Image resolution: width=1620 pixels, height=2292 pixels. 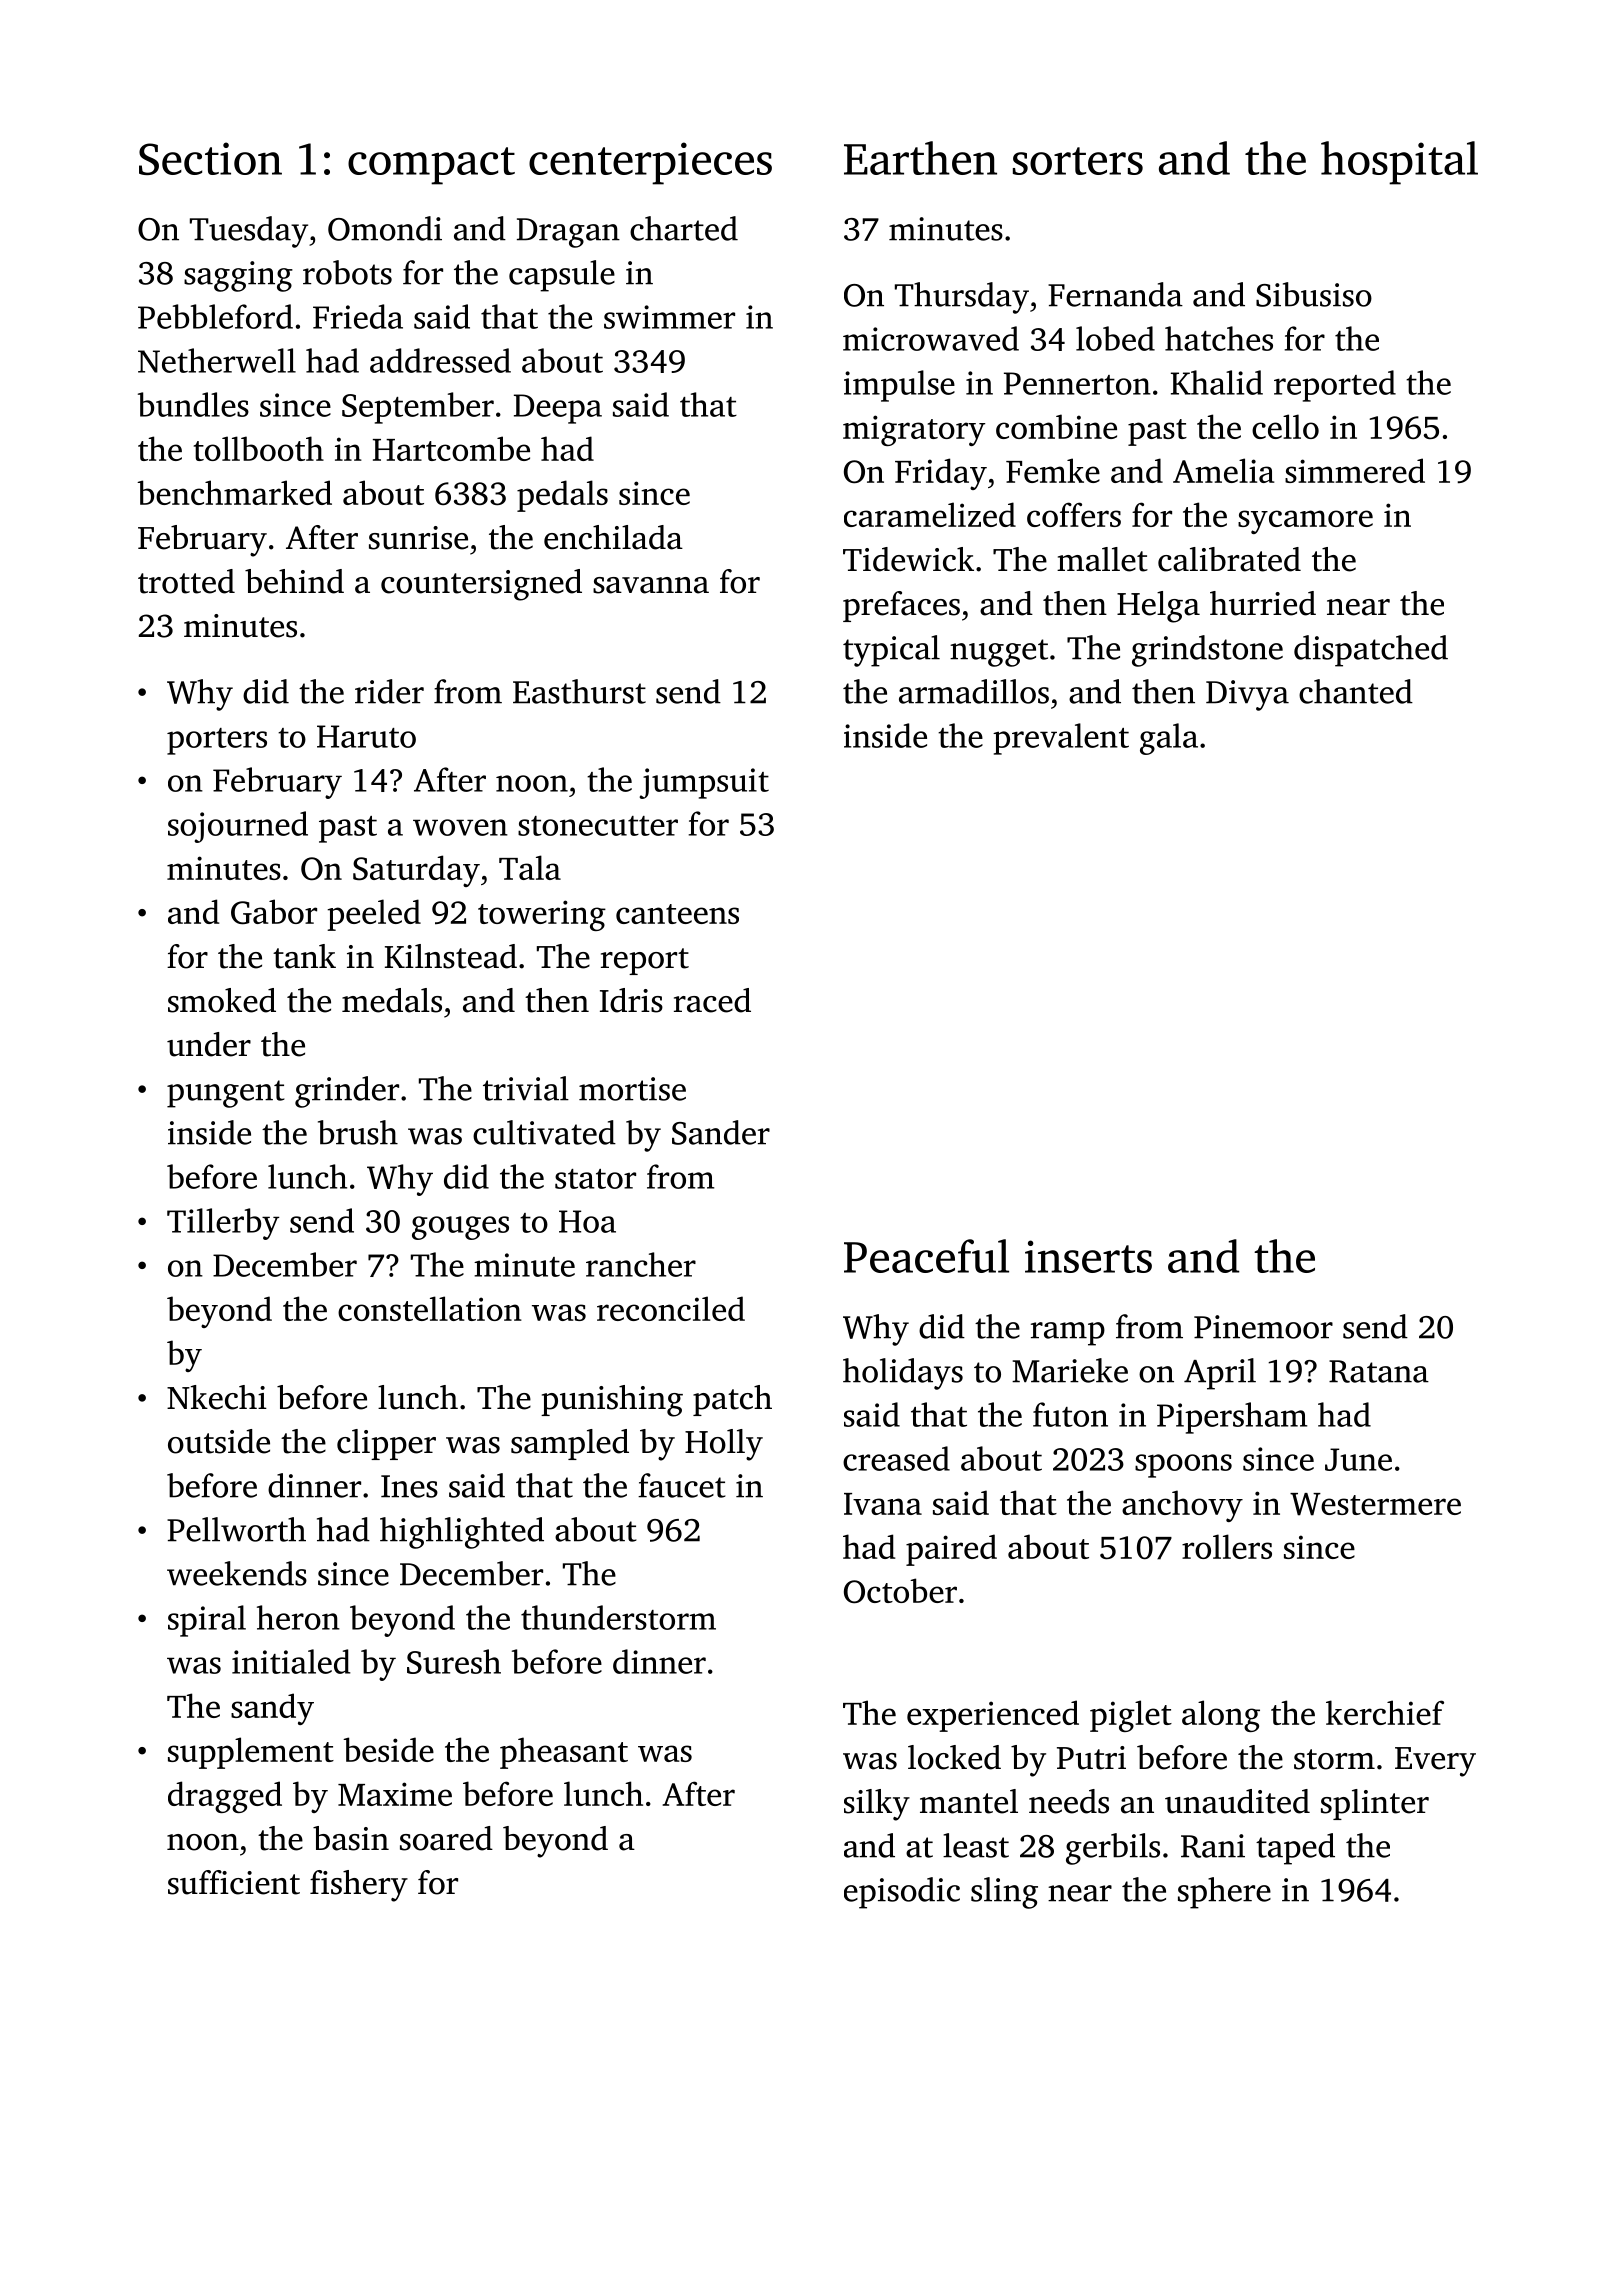 What do you see at coordinates (651, 585) in the document?
I see `savanna` at bounding box center [651, 585].
